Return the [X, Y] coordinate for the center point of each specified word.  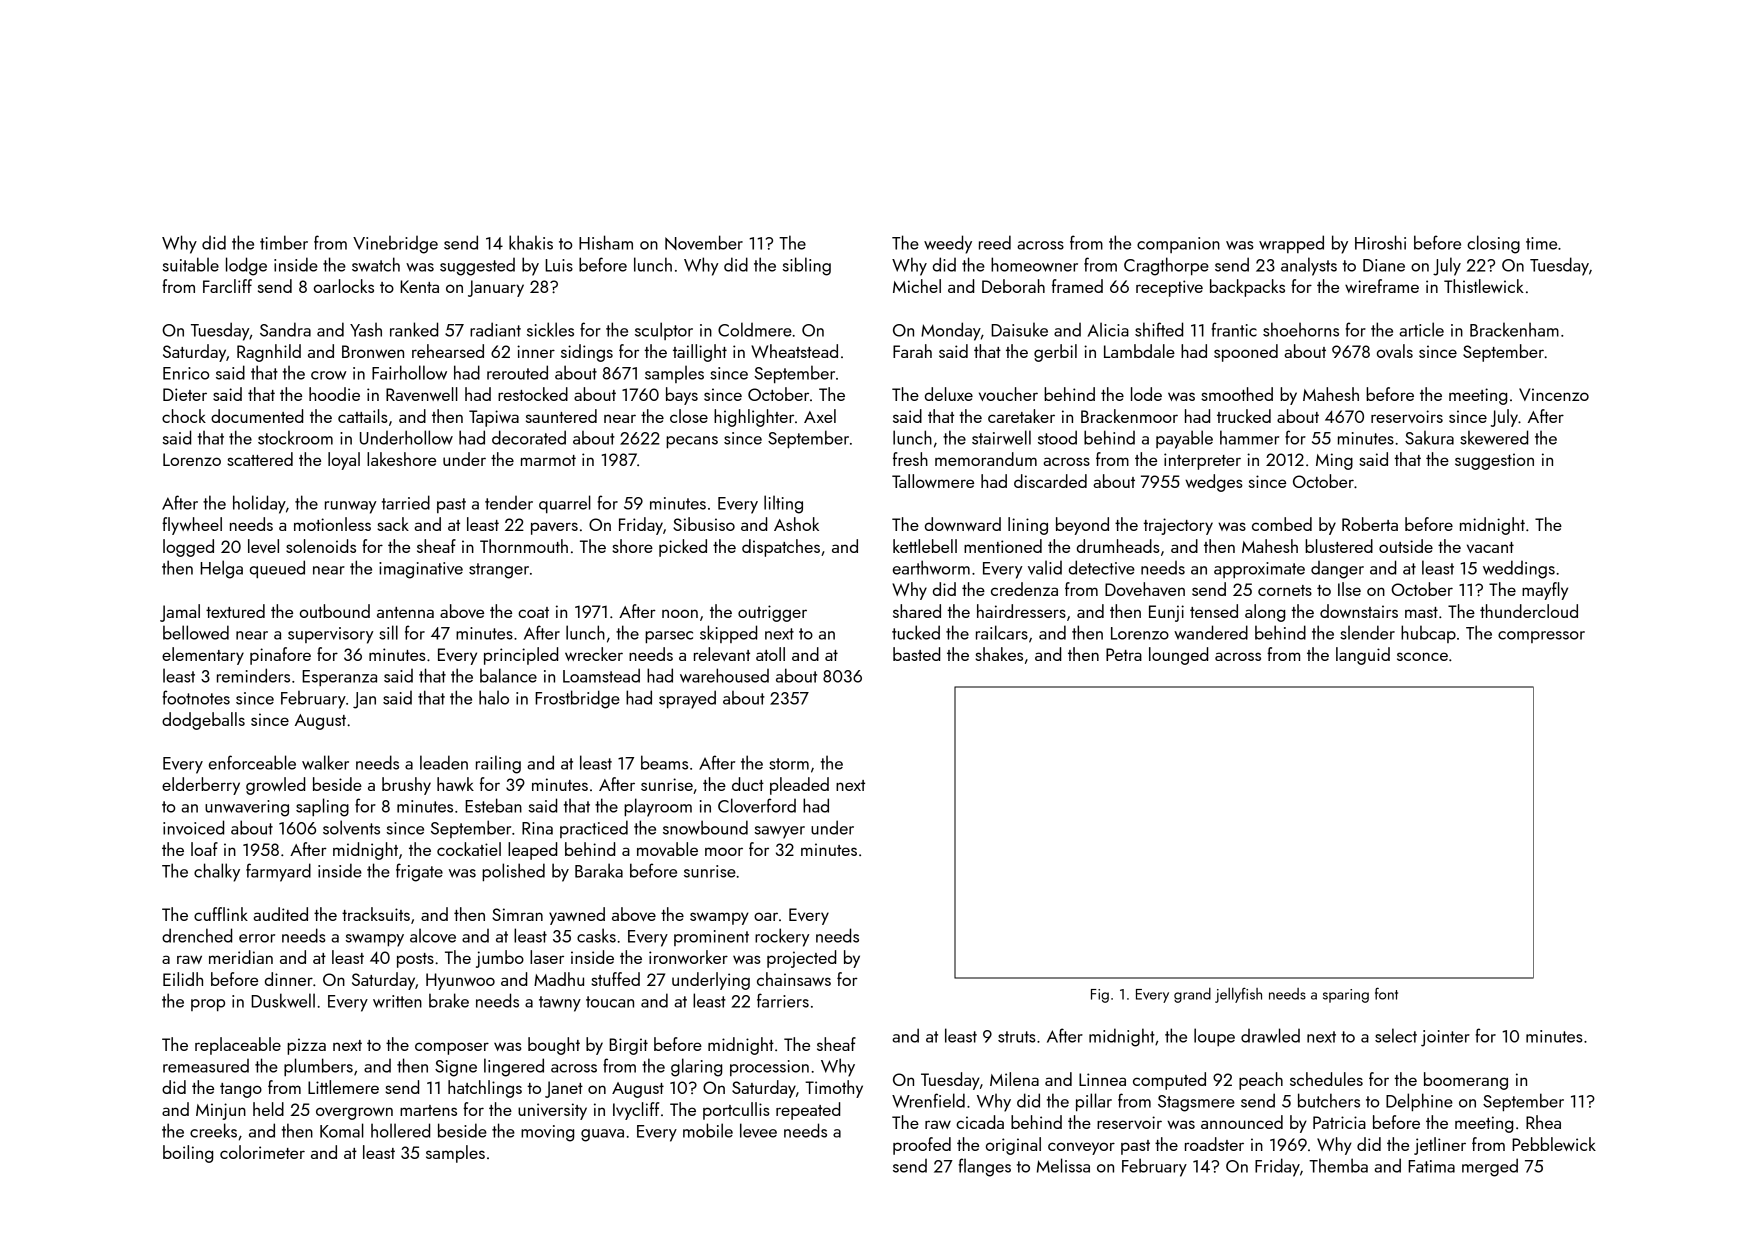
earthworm [931, 567]
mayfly [1545, 591]
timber [284, 242]
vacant [1490, 547]
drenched [197, 935]
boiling [188, 1154]
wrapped [1291, 244]
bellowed [196, 632]
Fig [1100, 996]
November [704, 242]
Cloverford [757, 805]
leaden [444, 762]
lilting [783, 504]
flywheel [192, 526]
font [1386, 993]
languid [1363, 656]
